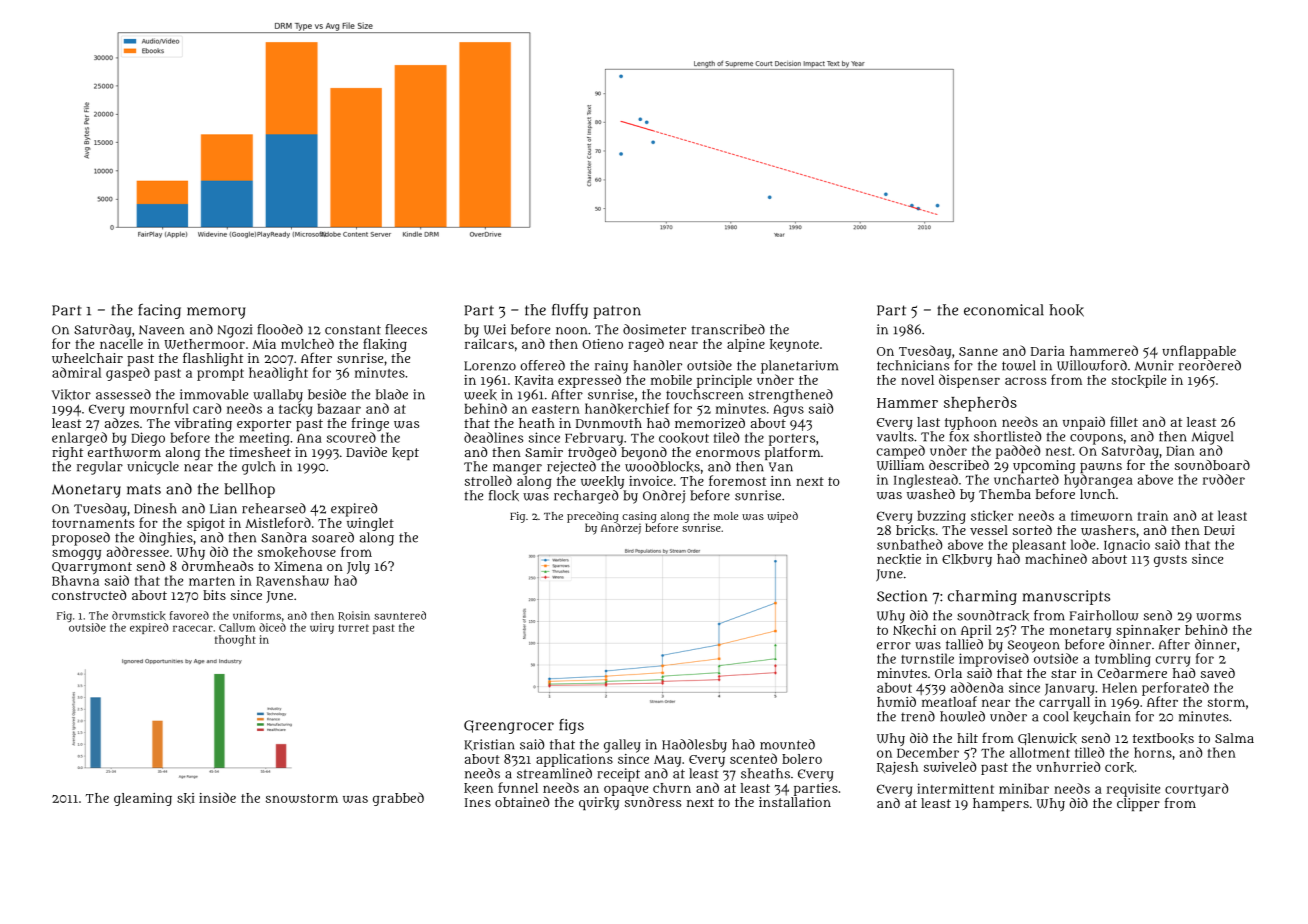 This image has width=1308, height=924. What do you see at coordinates (914, 630) in the image?
I see `Nkechi` at bounding box center [914, 630].
